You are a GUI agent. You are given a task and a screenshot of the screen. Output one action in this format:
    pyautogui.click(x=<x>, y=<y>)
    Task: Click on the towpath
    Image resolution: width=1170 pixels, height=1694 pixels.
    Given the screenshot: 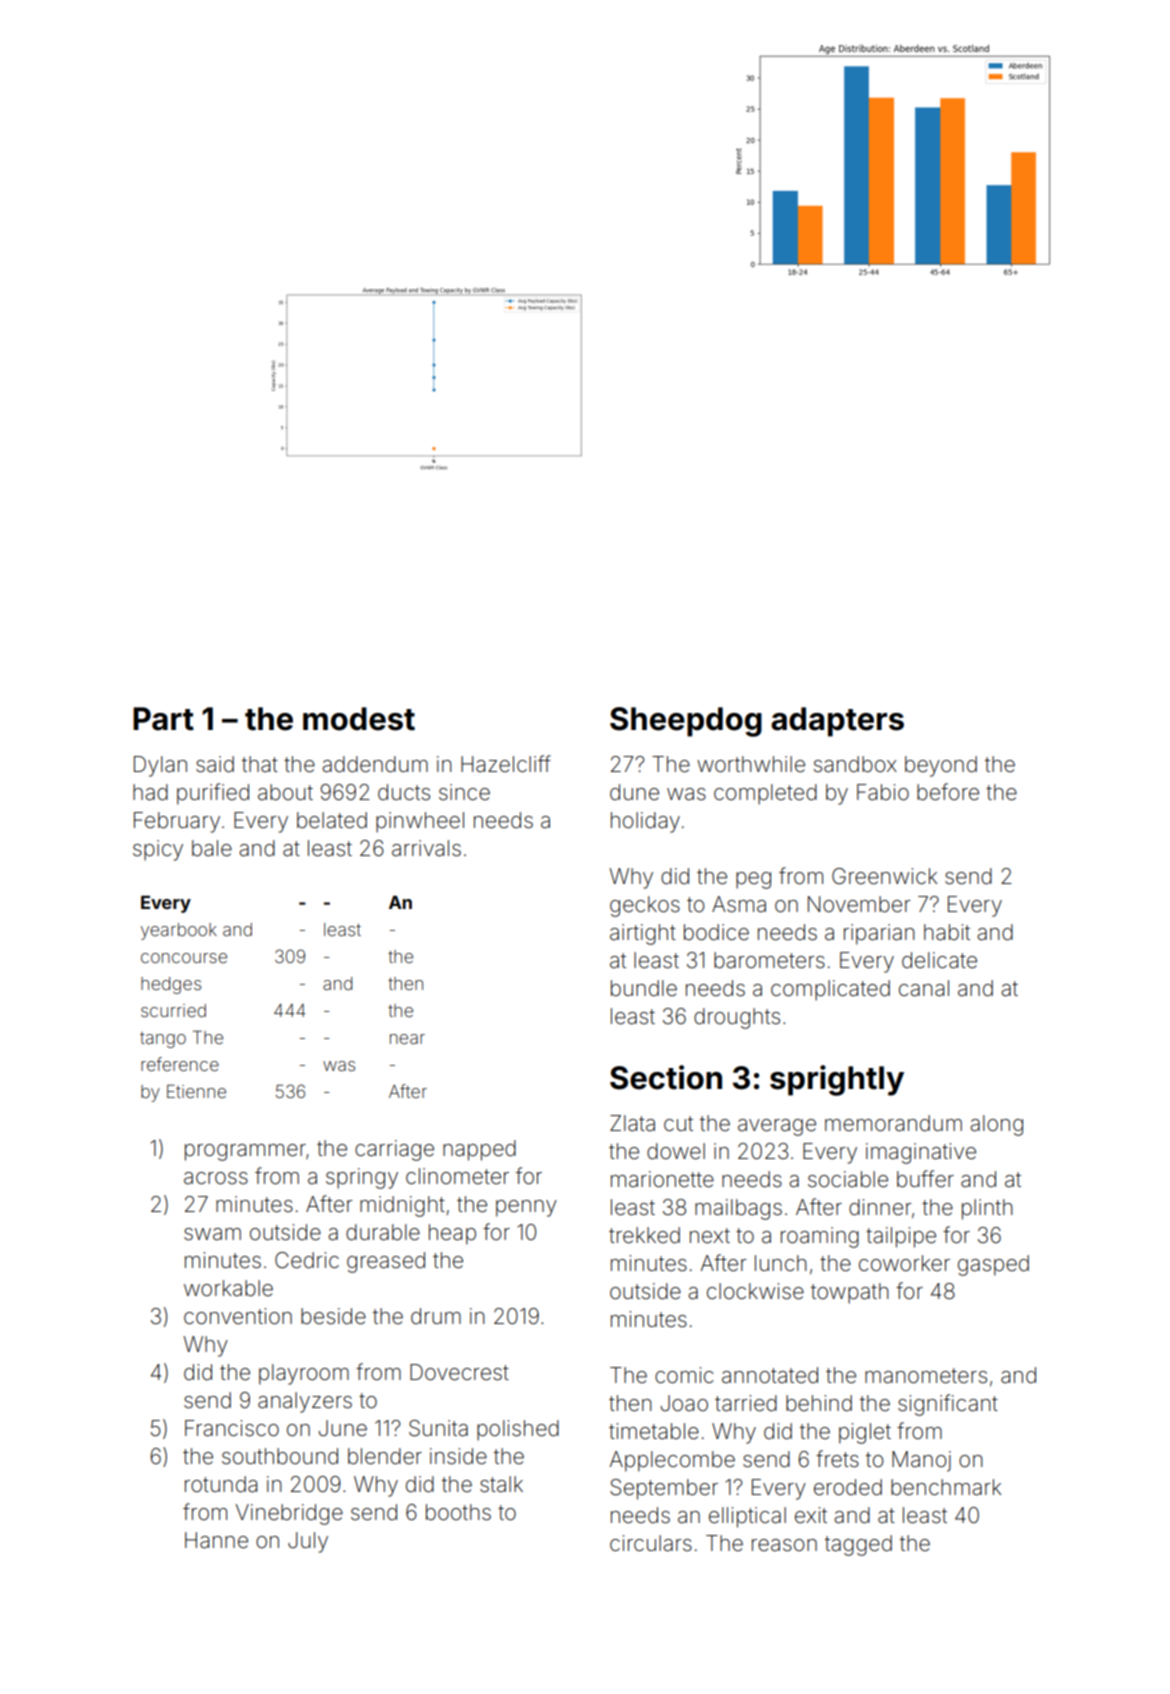 What is the action you would take?
    pyautogui.click(x=850, y=1293)
